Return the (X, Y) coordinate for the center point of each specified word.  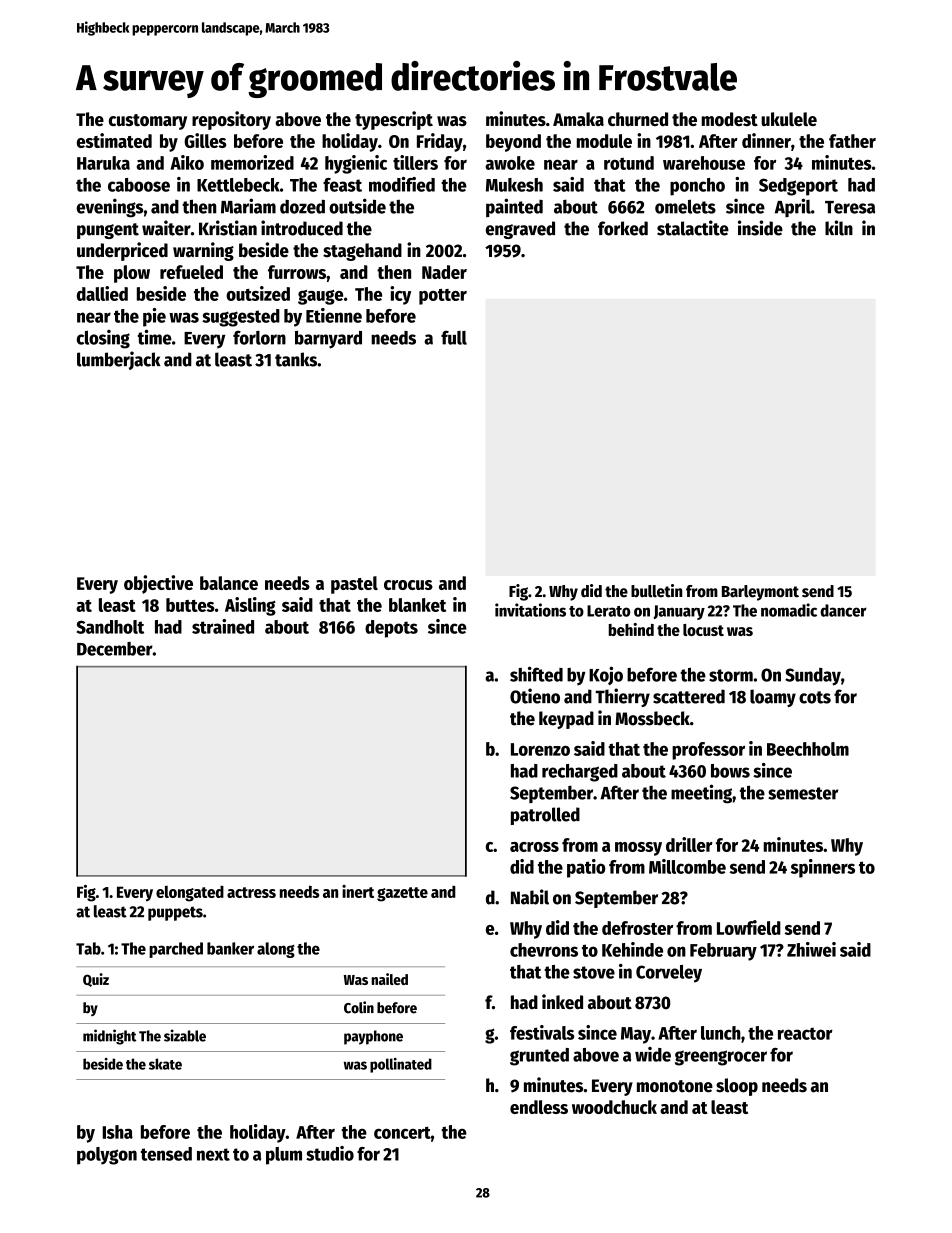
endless (539, 1107)
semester (803, 793)
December (115, 649)
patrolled (545, 816)
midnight (109, 1037)
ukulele (789, 119)
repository (231, 120)
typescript (394, 120)
